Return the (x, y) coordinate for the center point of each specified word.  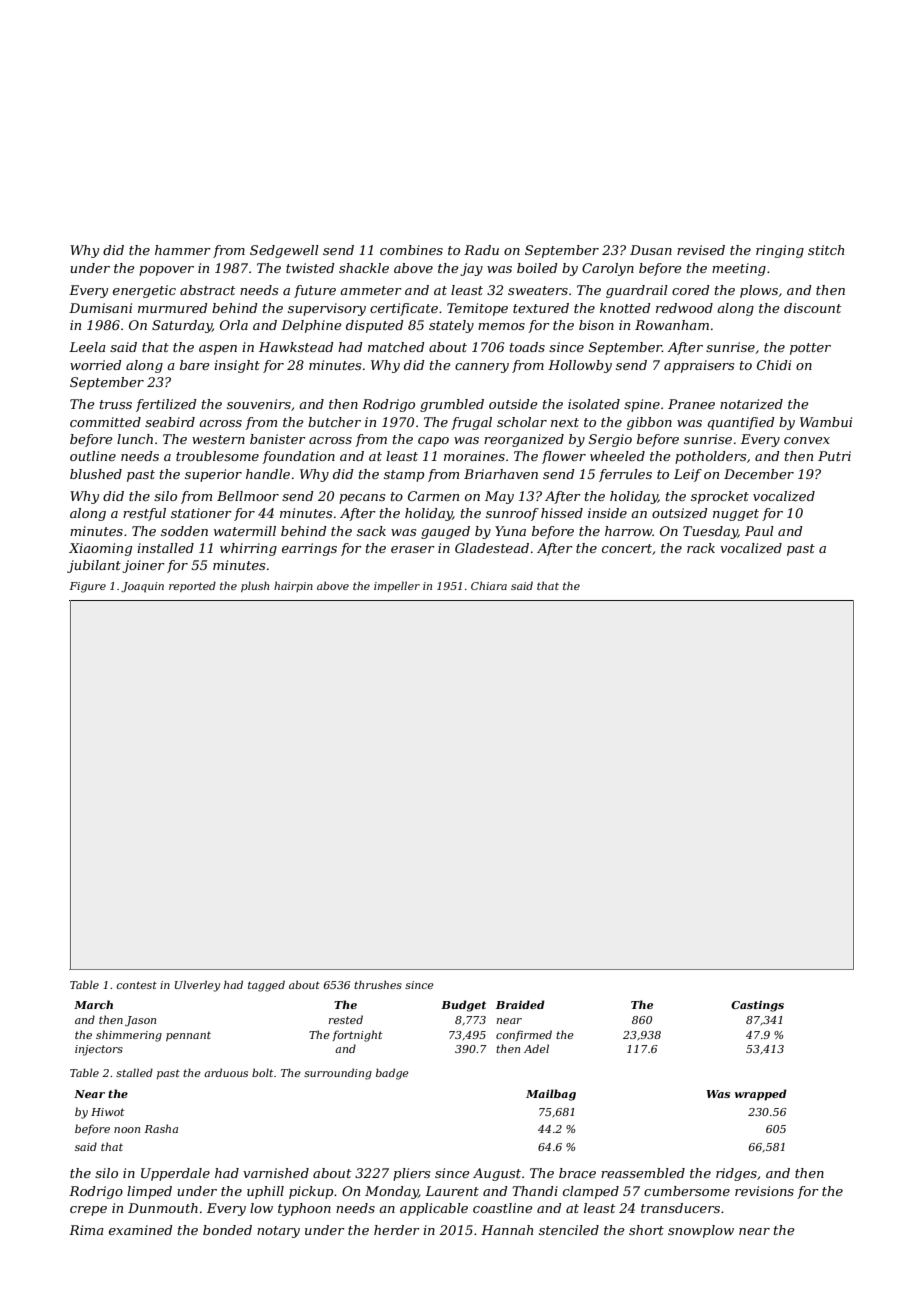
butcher (334, 422)
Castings (757, 1006)
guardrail (637, 291)
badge (392, 1074)
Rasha (161, 1128)
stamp (404, 476)
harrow (628, 531)
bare (195, 365)
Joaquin (142, 587)
